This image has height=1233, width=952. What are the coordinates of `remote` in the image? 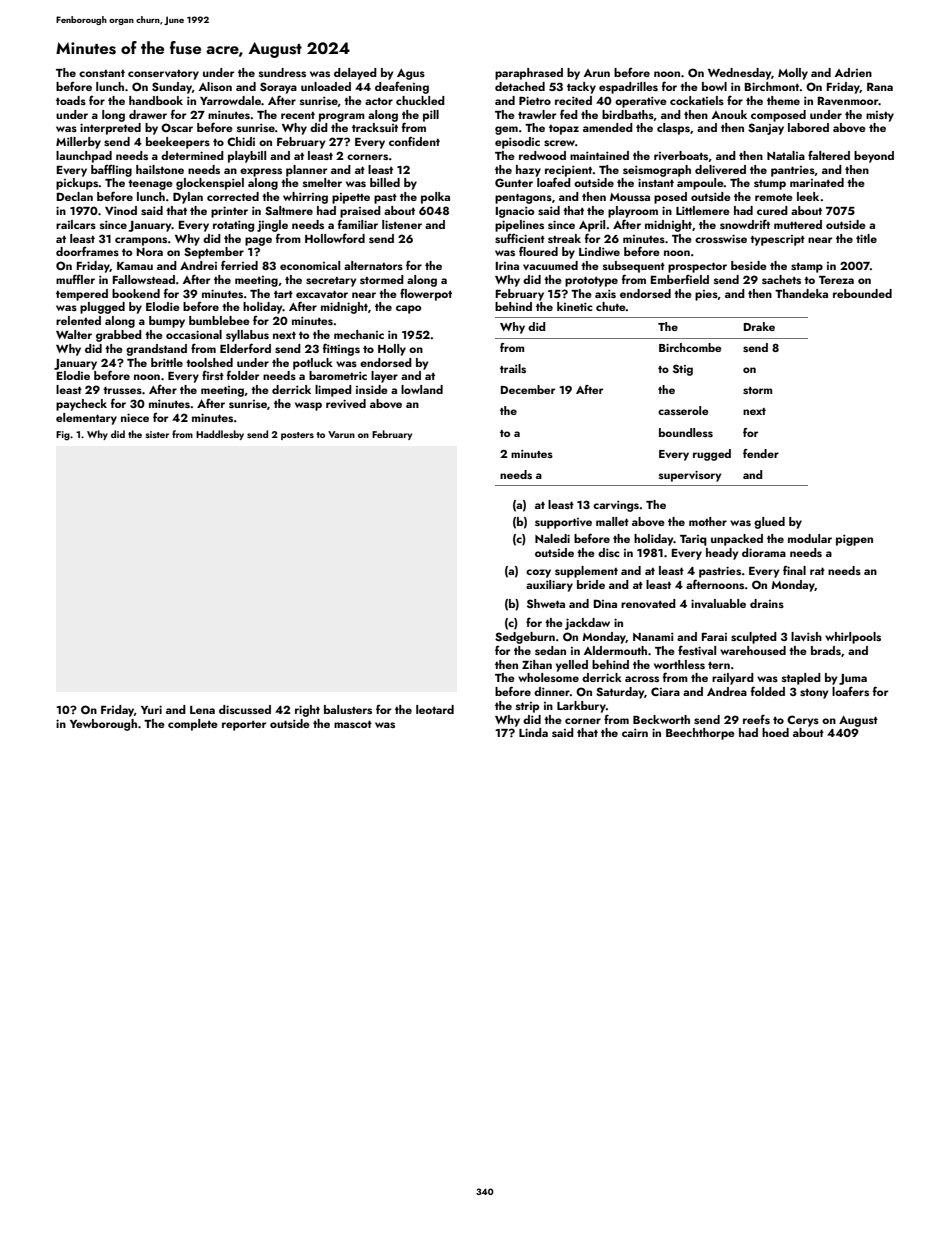 It's located at (774, 197).
